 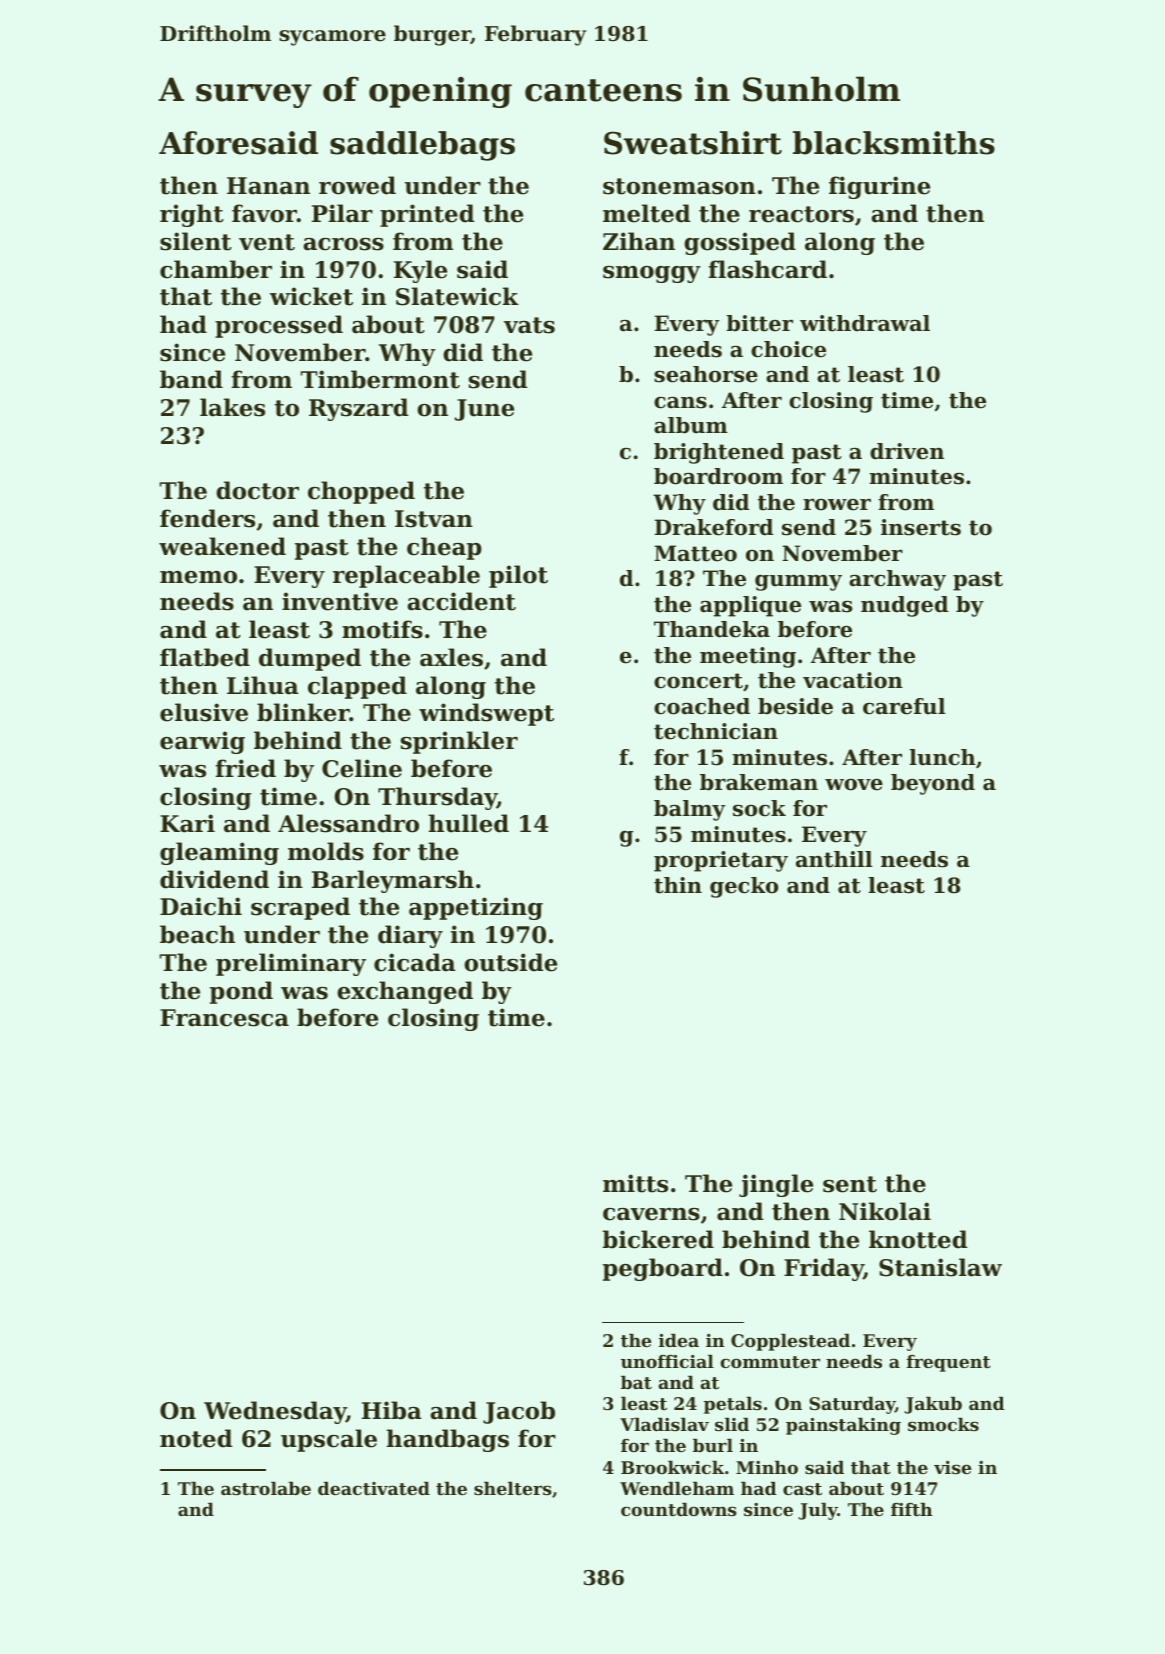 What do you see at coordinates (933, 784) in the page?
I see `beyond` at bounding box center [933, 784].
